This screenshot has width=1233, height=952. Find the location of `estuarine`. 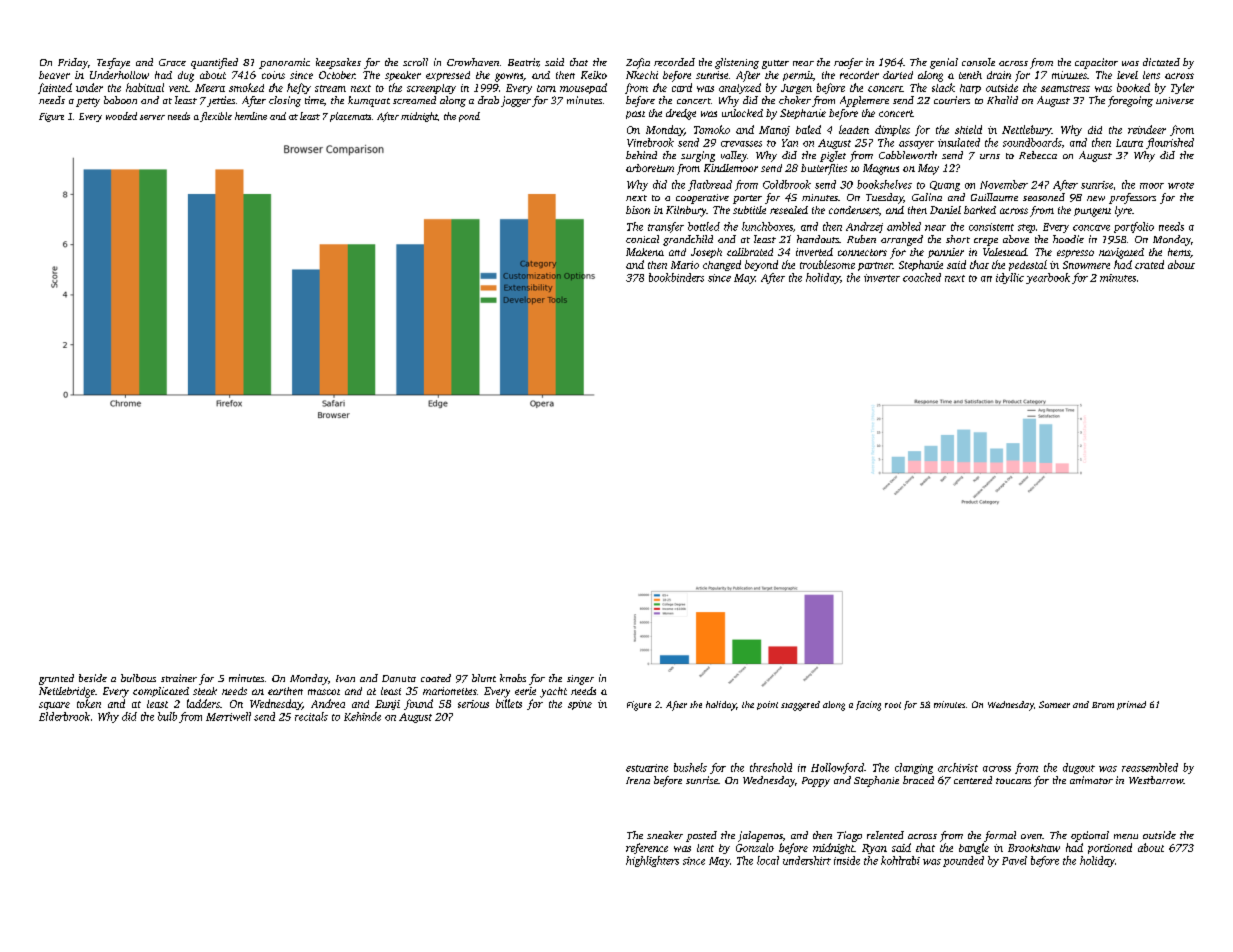

estuarine is located at coordinates (647, 768).
